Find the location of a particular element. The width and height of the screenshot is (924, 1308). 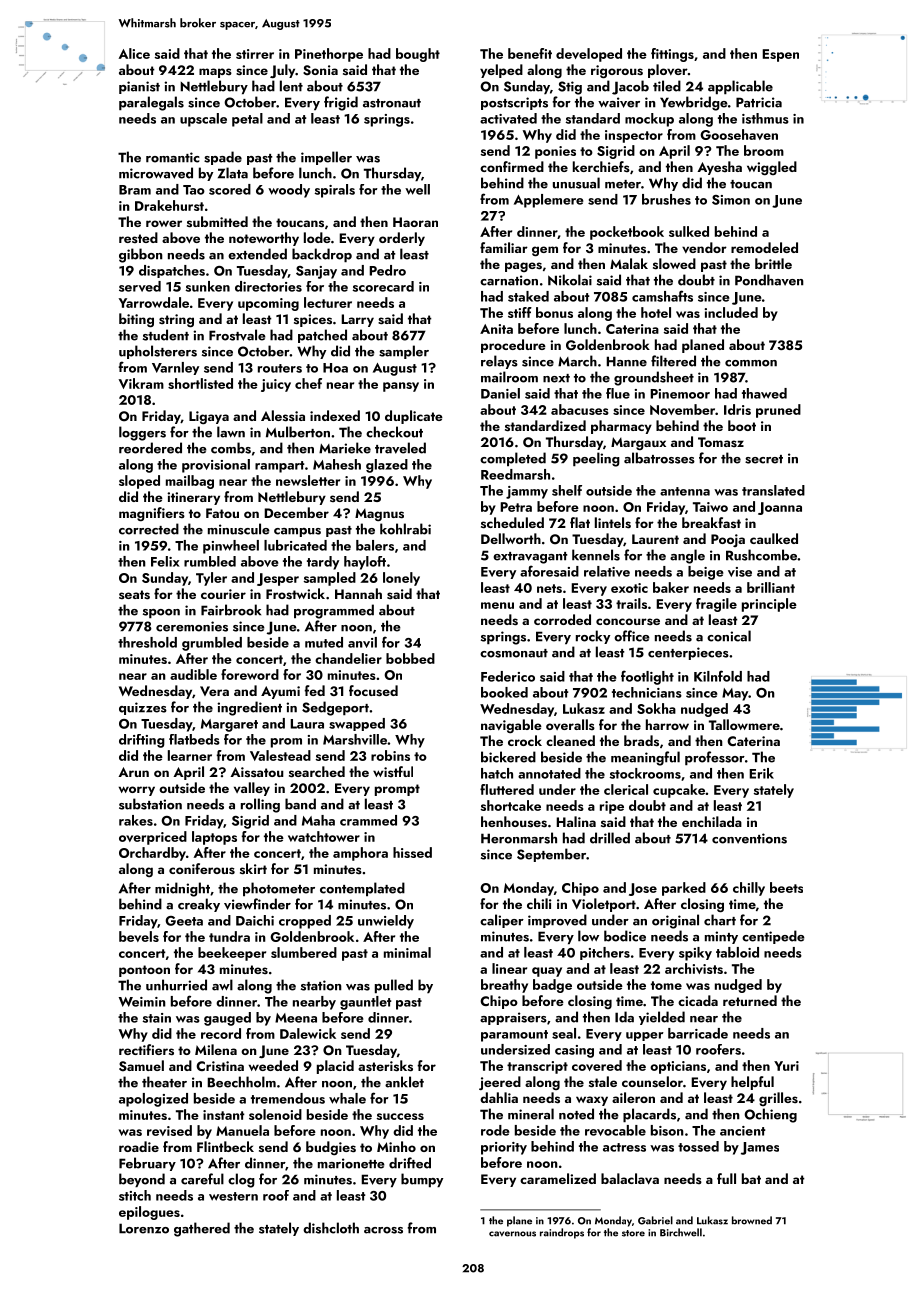

stirrer is located at coordinates (255, 54).
